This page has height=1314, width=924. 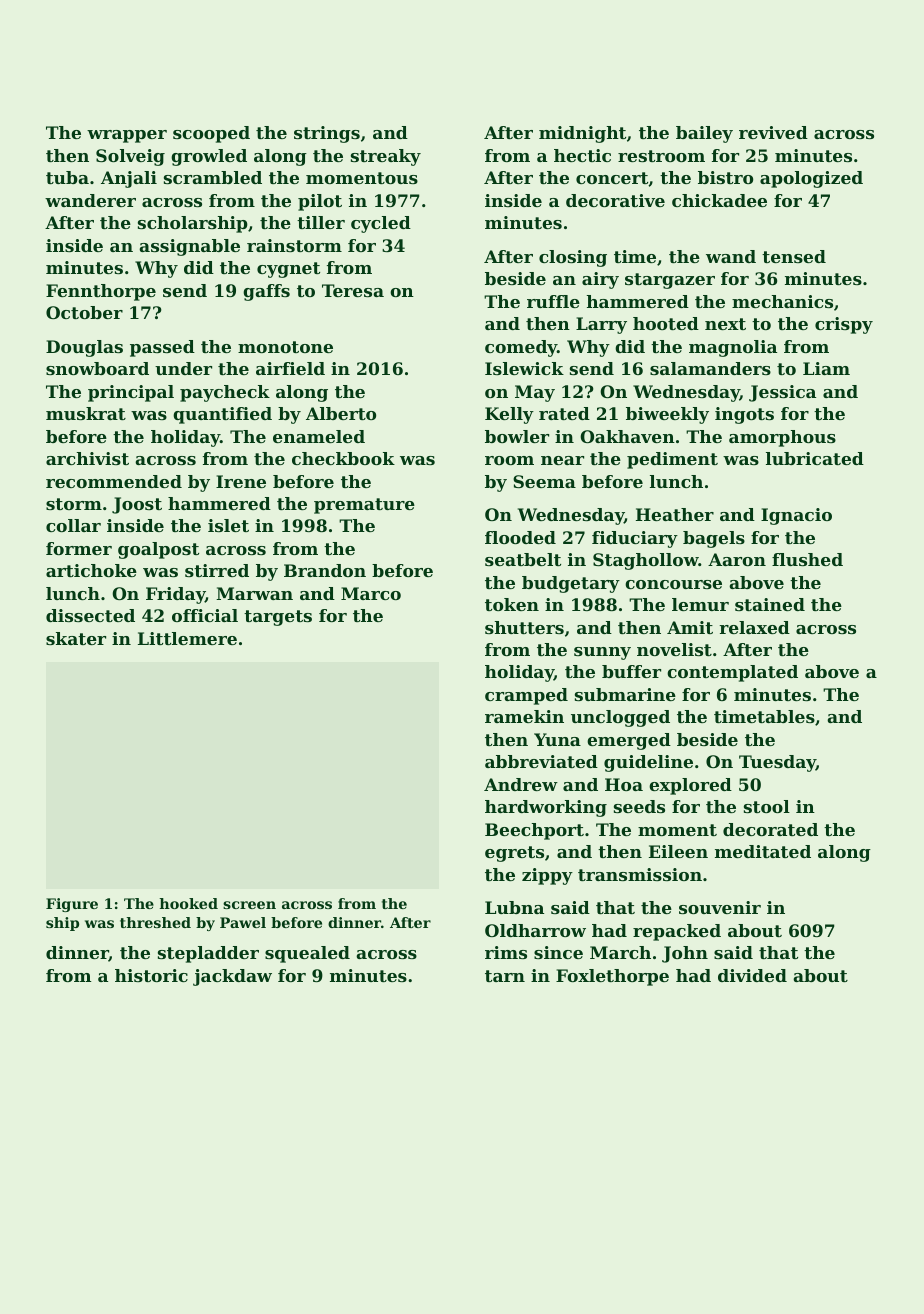 What do you see at coordinates (710, 368) in the page?
I see `salamanders` at bounding box center [710, 368].
